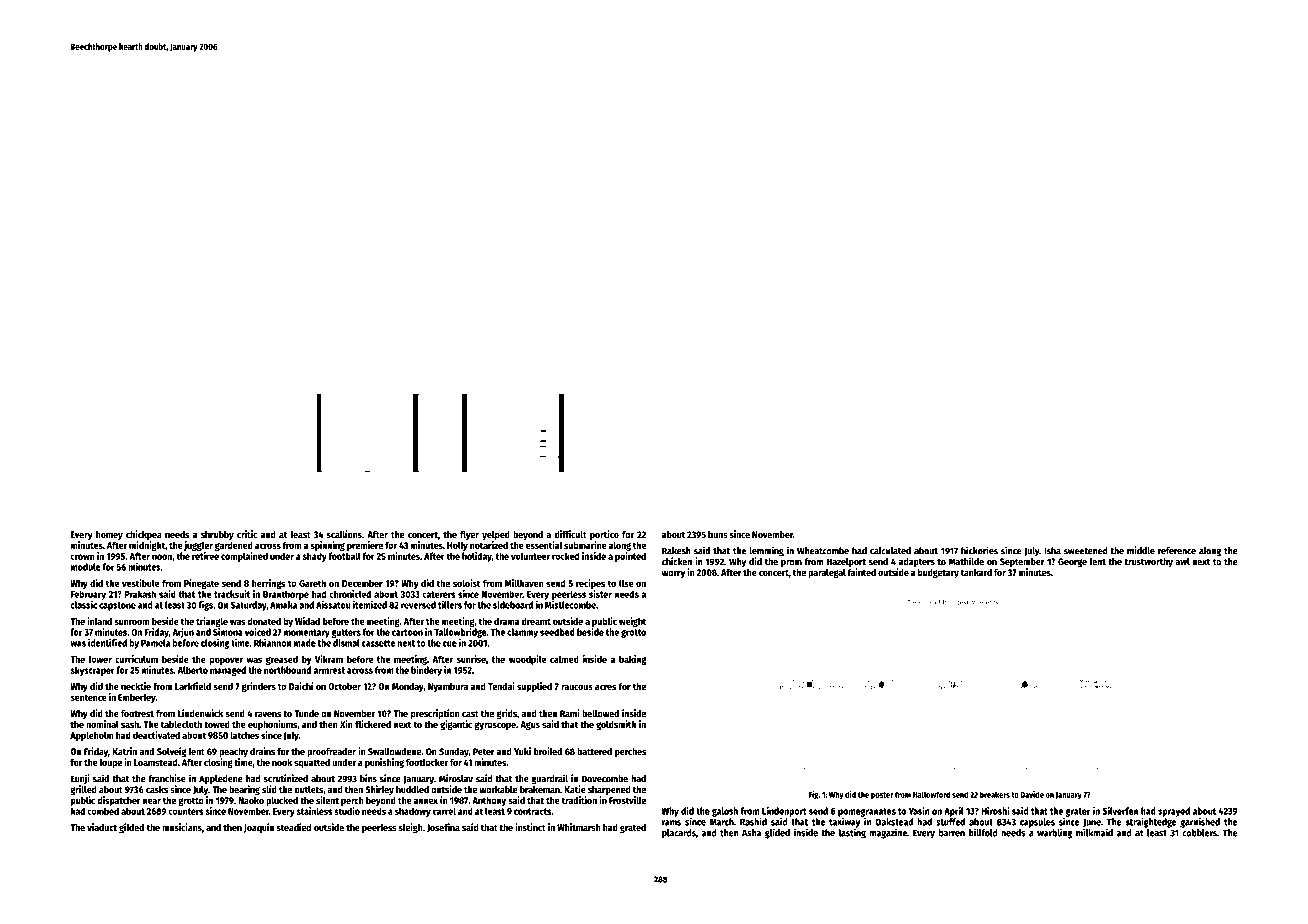 The image size is (1308, 924). What do you see at coordinates (228, 671) in the screenshot?
I see `managed` at bounding box center [228, 671].
